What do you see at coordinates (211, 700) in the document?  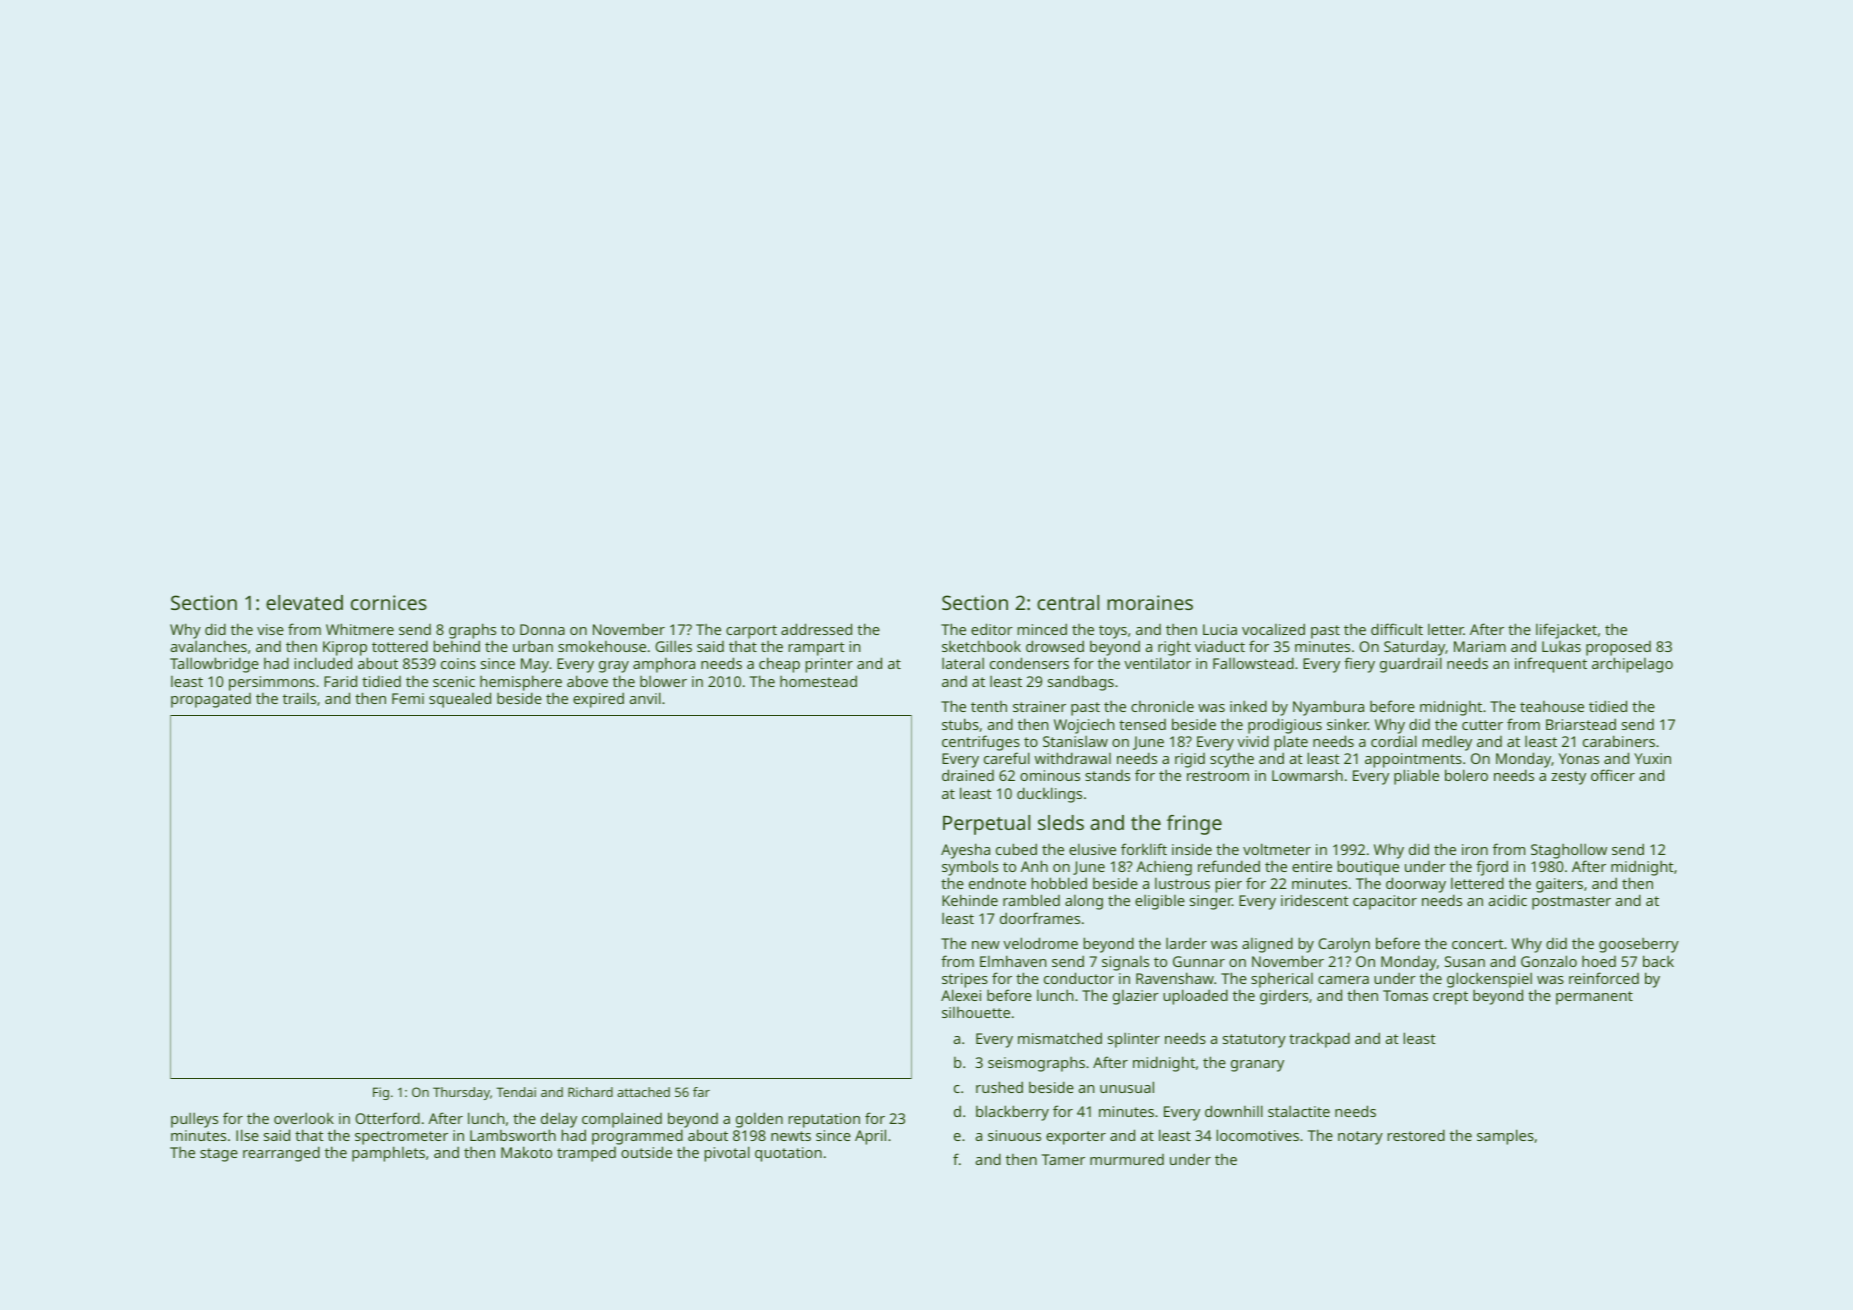 I see `propagated` at bounding box center [211, 700].
